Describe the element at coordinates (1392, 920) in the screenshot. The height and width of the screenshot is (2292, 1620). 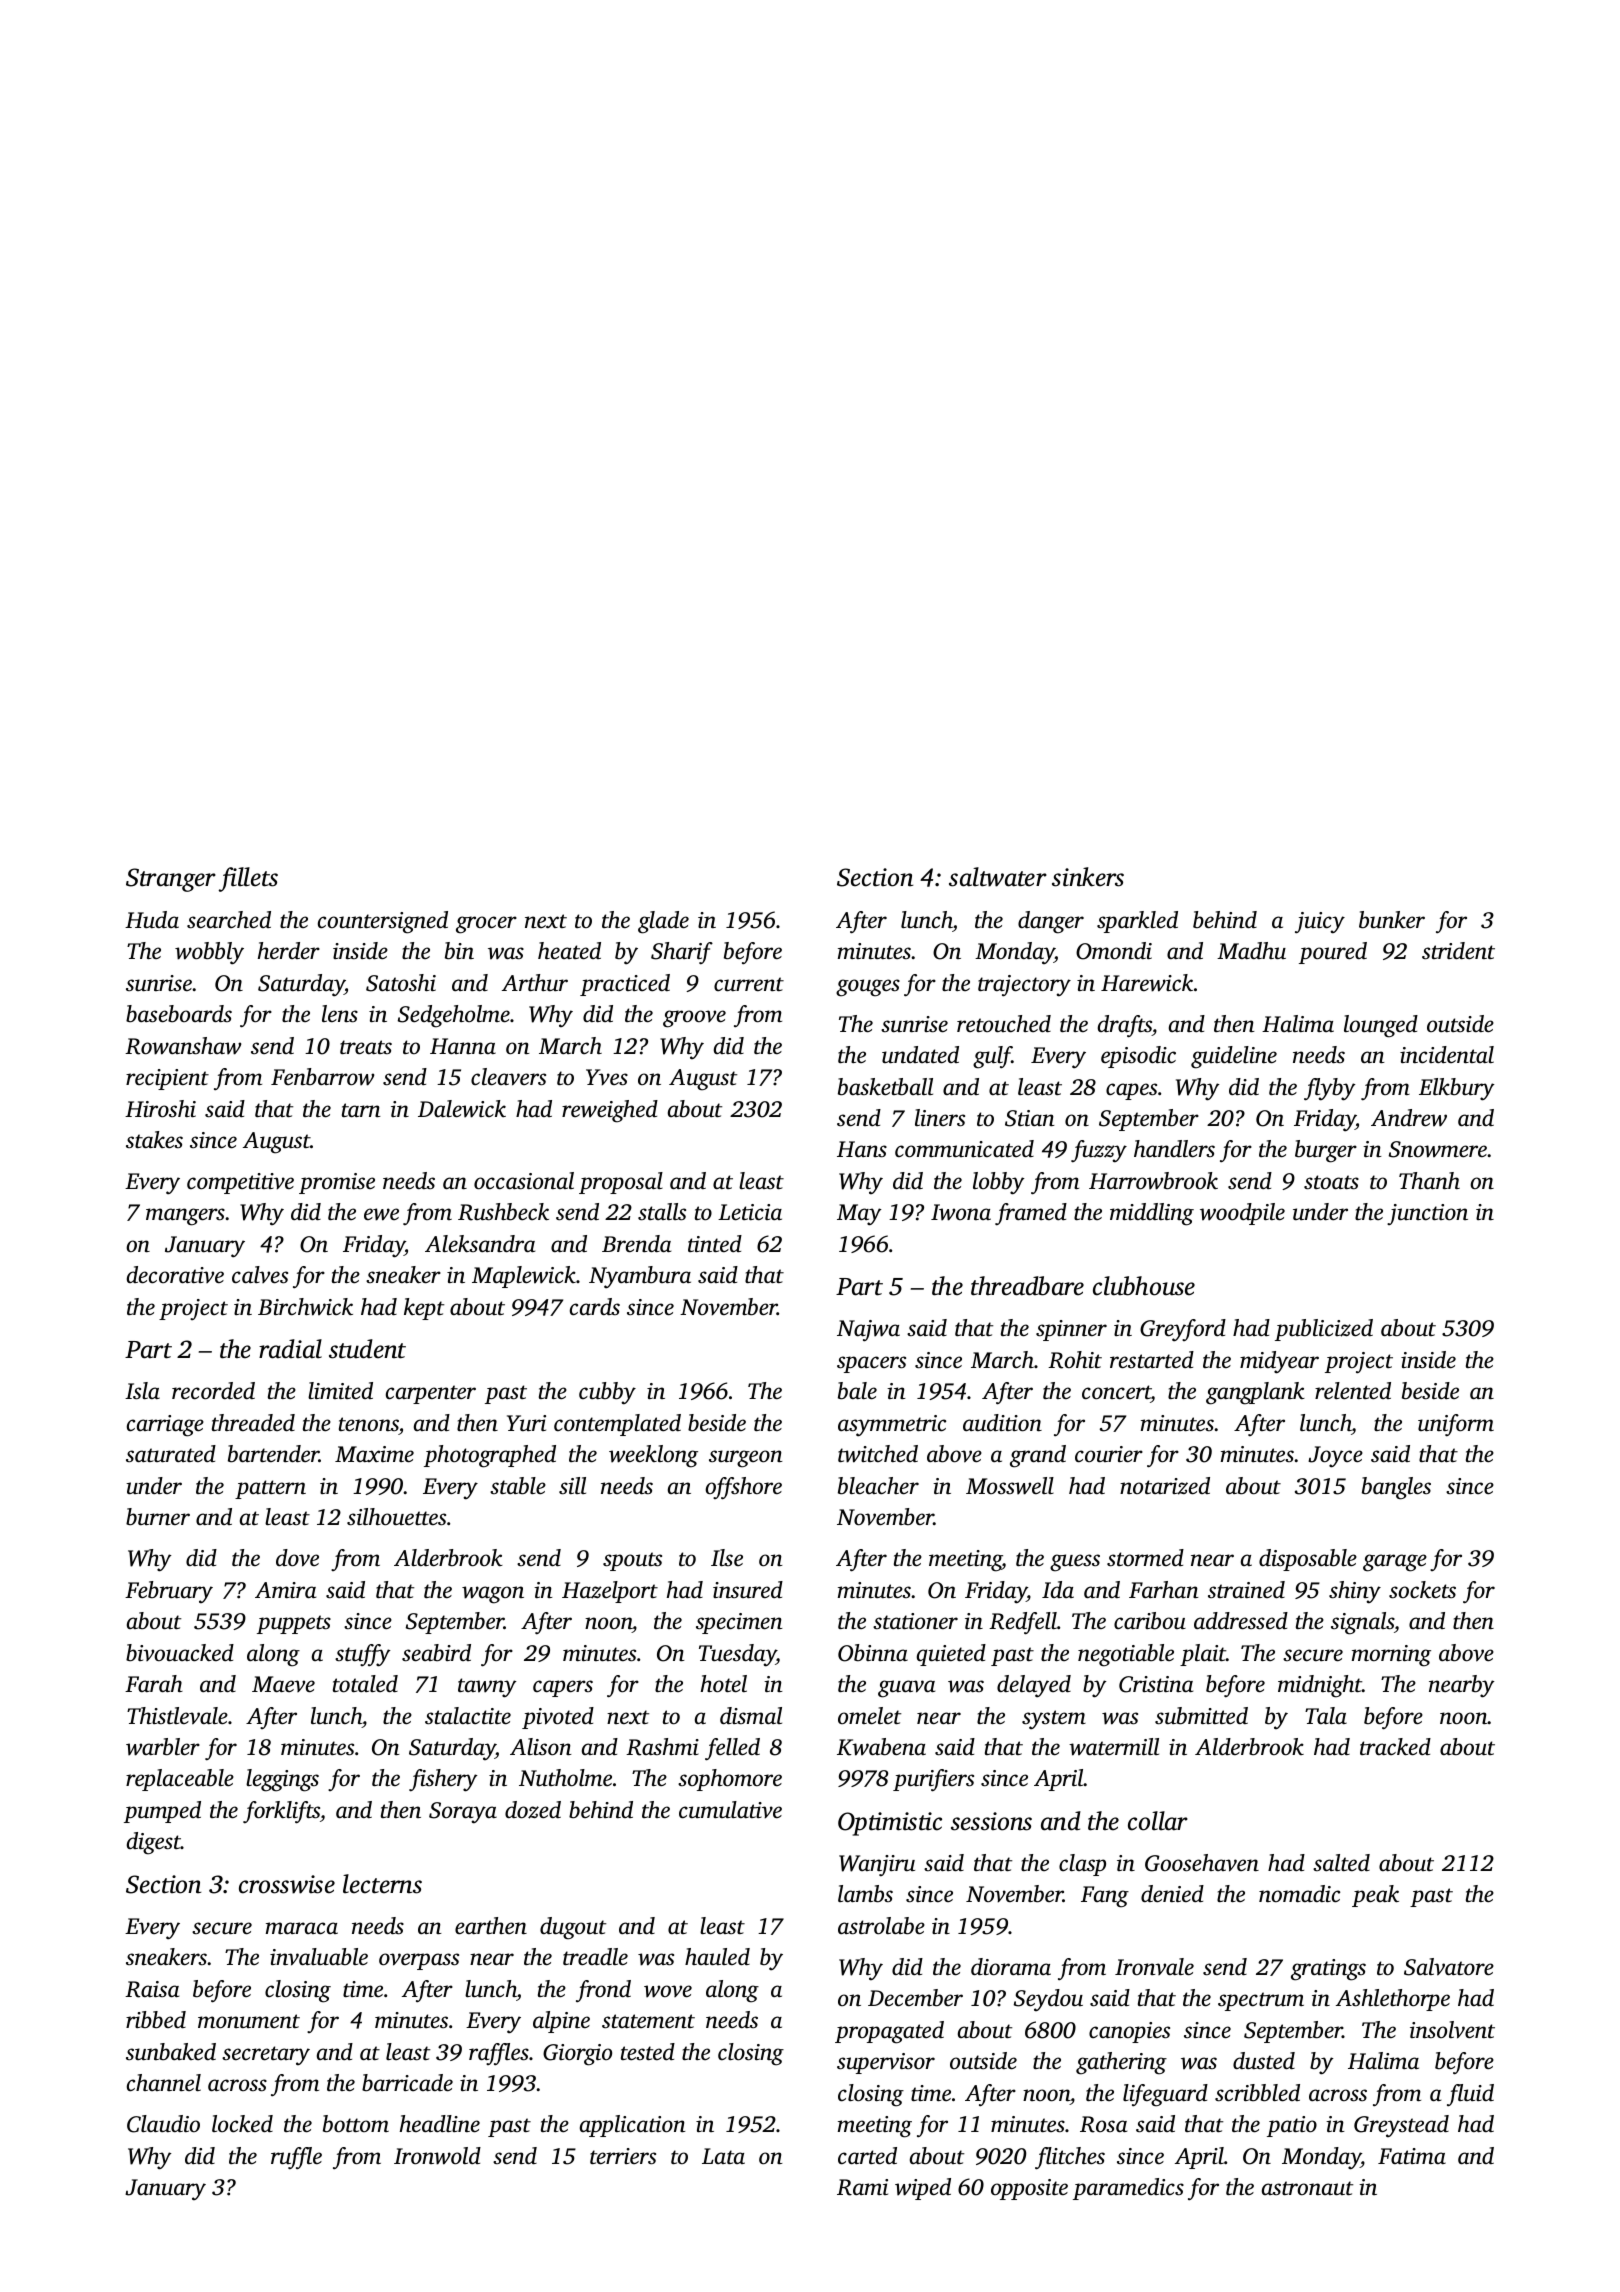
I see `bunker` at that location.
